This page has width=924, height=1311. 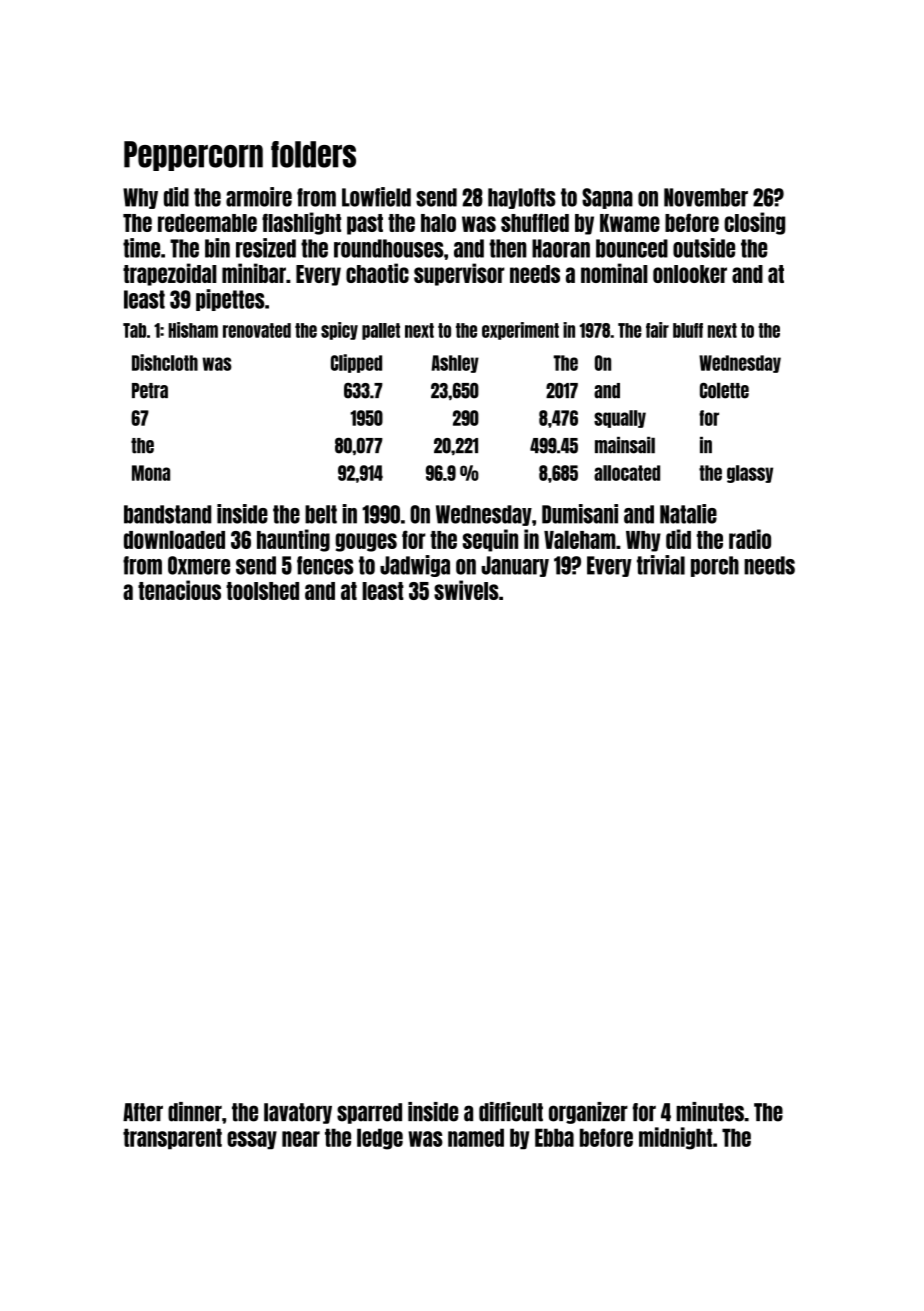 What do you see at coordinates (688, 330) in the page?
I see `bluff` at bounding box center [688, 330].
